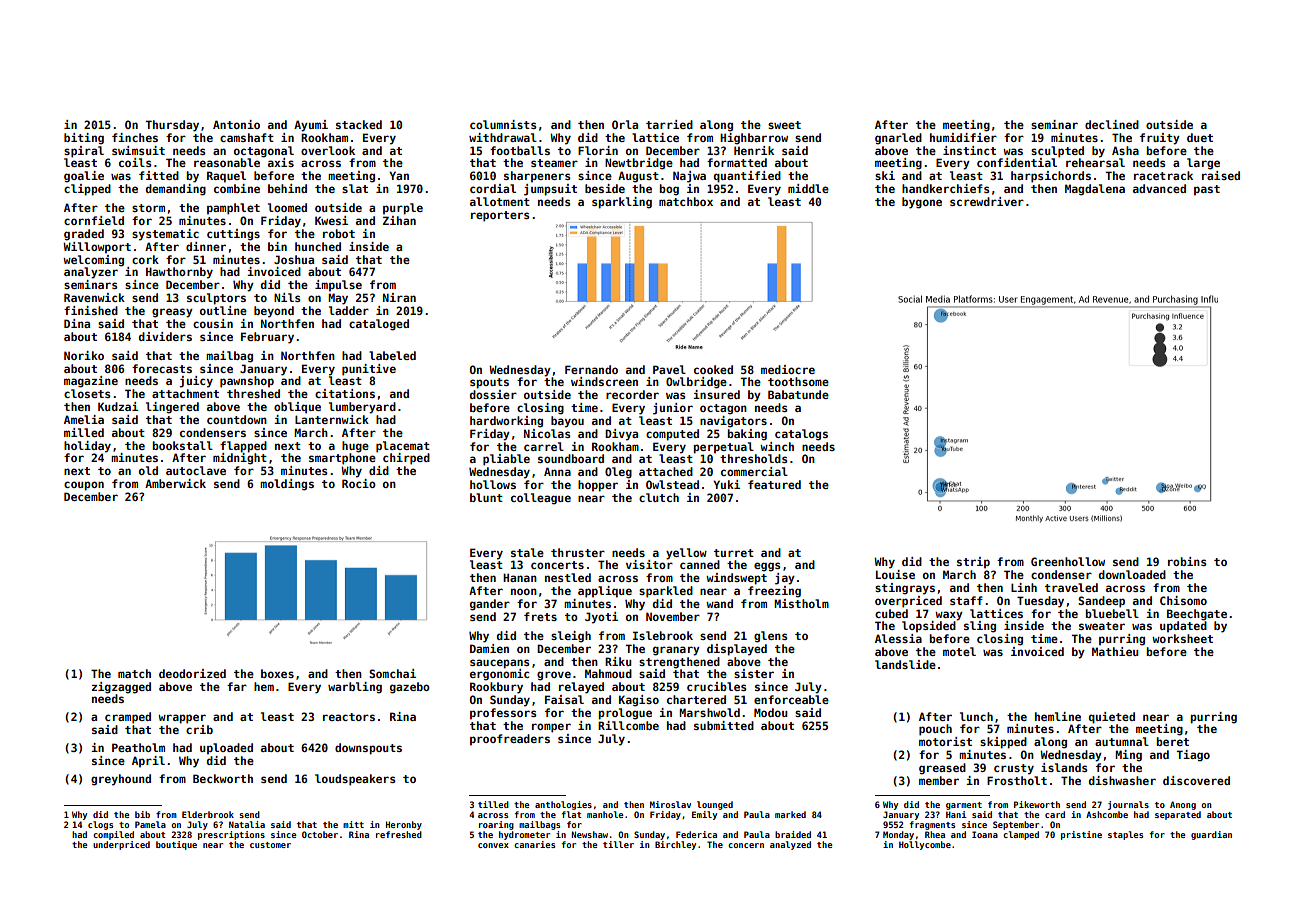 This screenshot has width=1308, height=924. I want to click on tiller, so click(618, 844).
